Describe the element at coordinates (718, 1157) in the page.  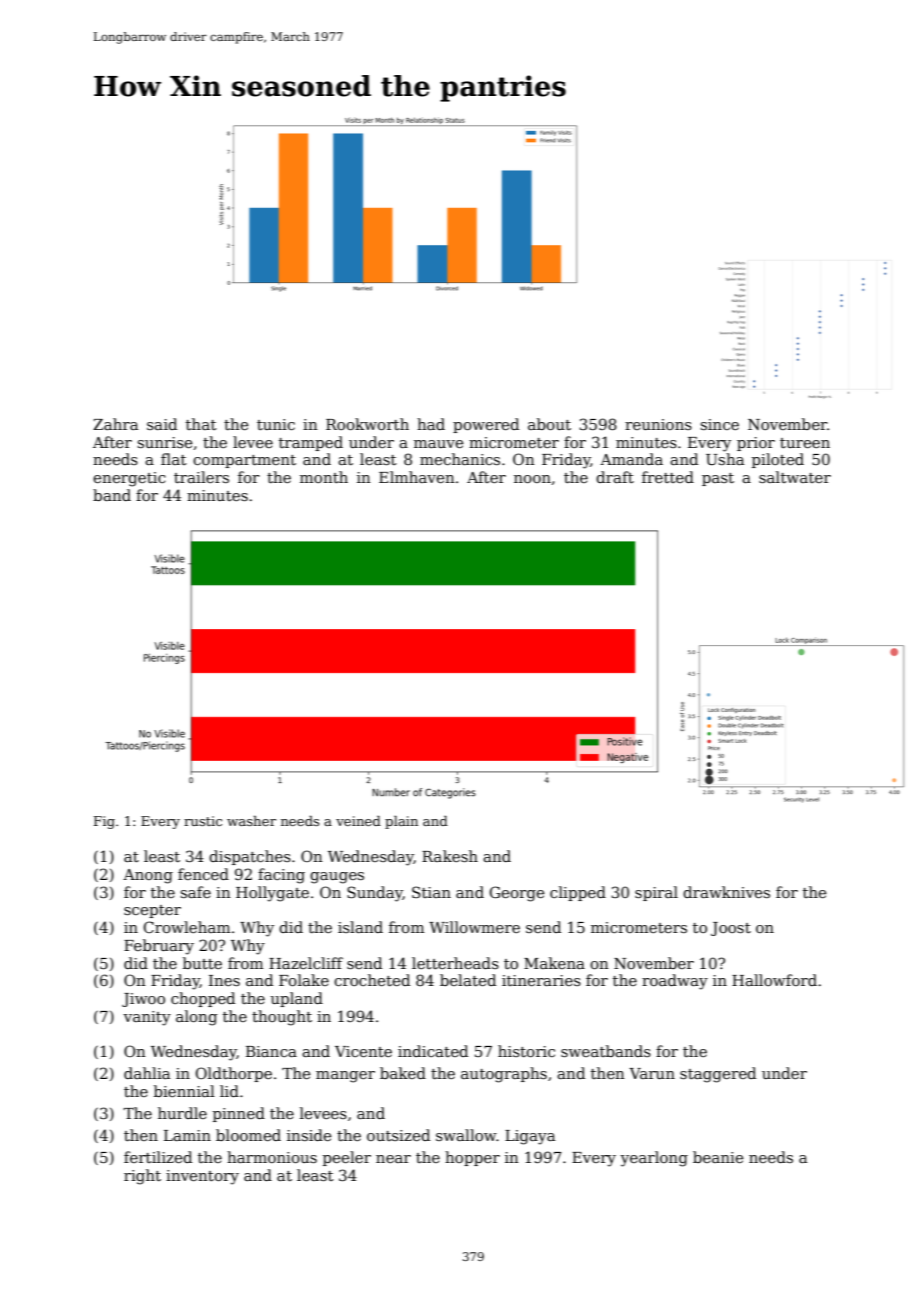
I see `beanie` at that location.
